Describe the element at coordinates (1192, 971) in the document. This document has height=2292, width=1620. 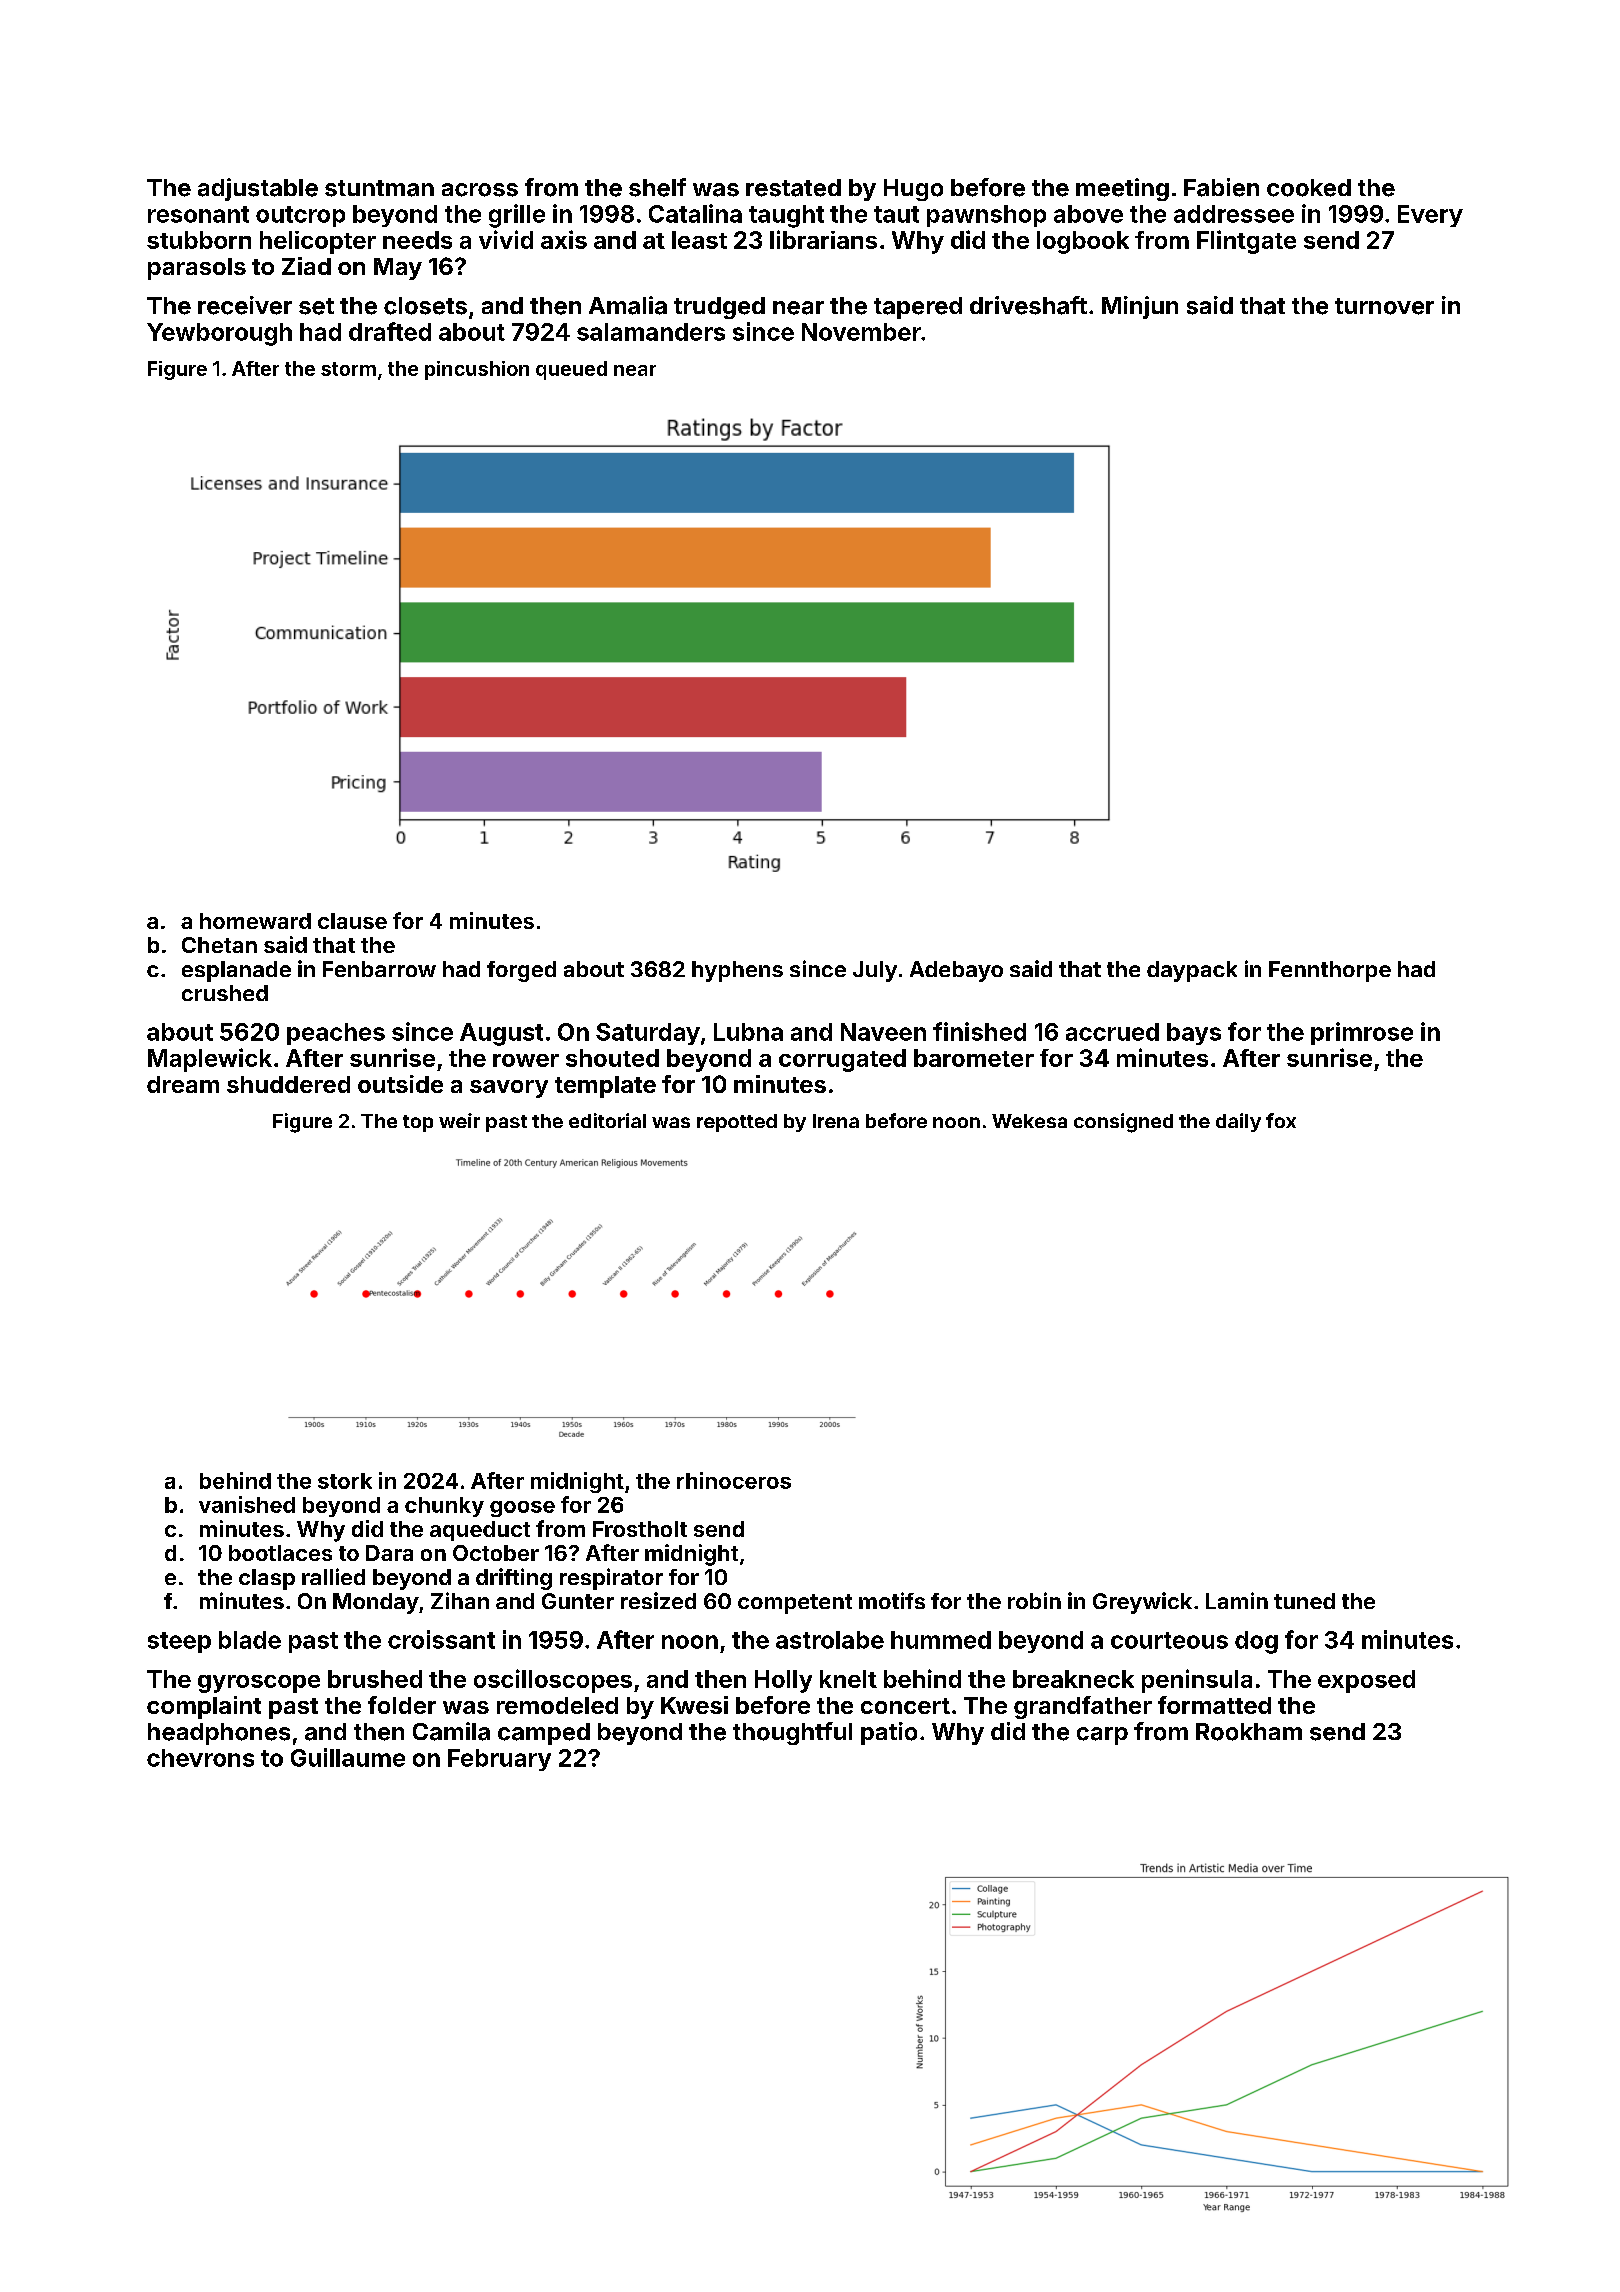
I see `daypack` at that location.
